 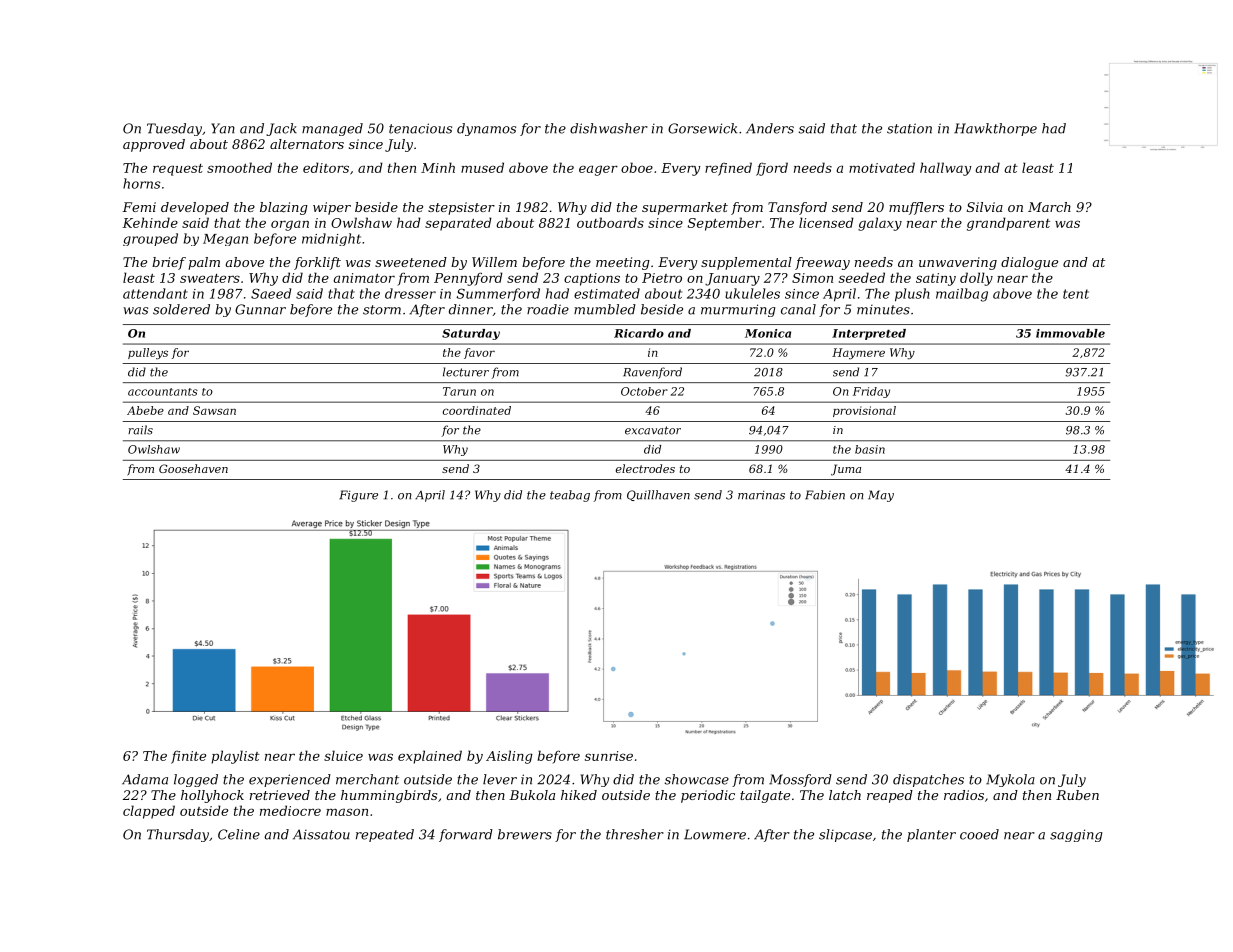 I want to click on Gorsewick, so click(x=702, y=128).
